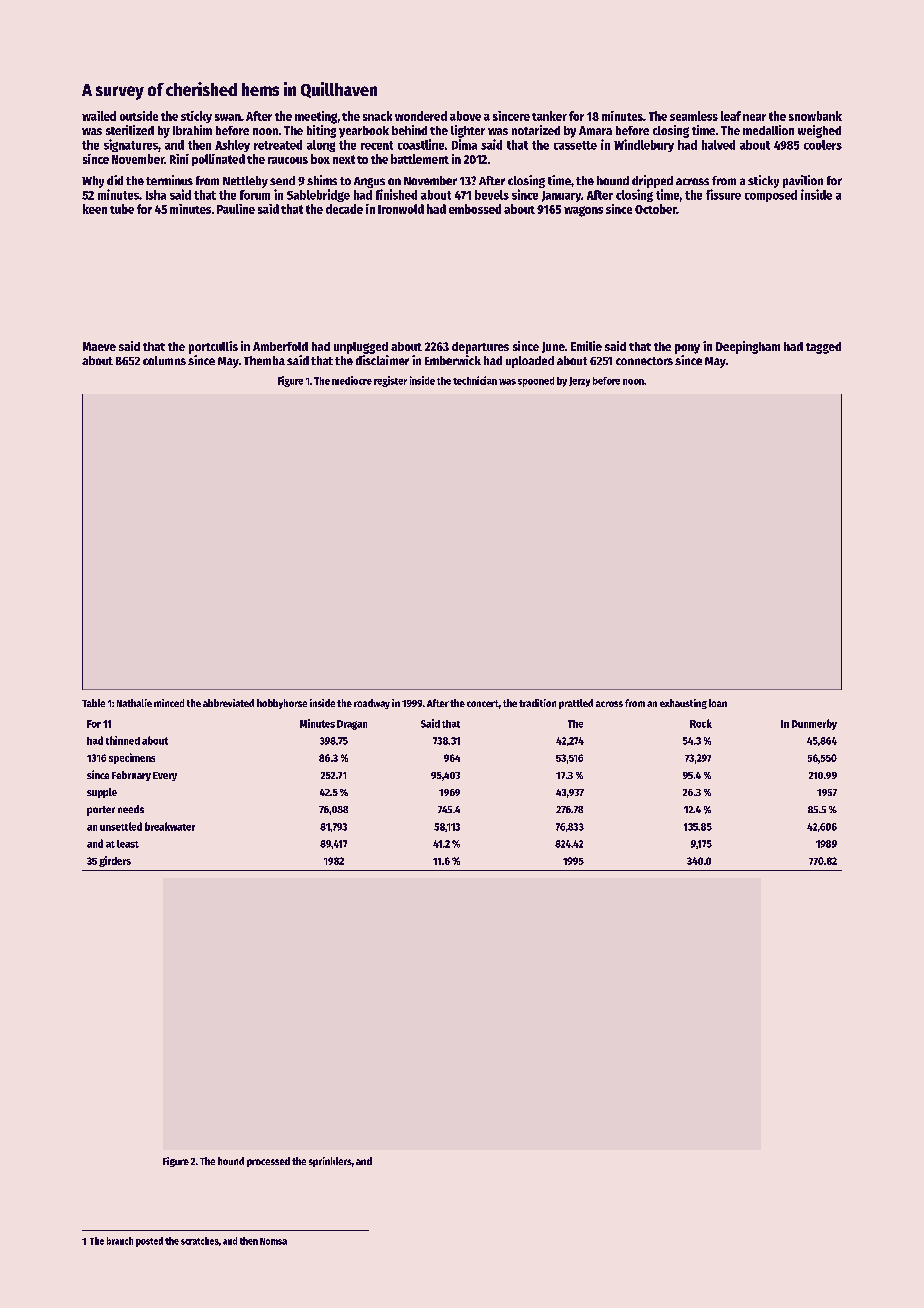 This document has height=1308, width=924. Describe the element at coordinates (701, 723) in the document. I see `Rock` at that location.
